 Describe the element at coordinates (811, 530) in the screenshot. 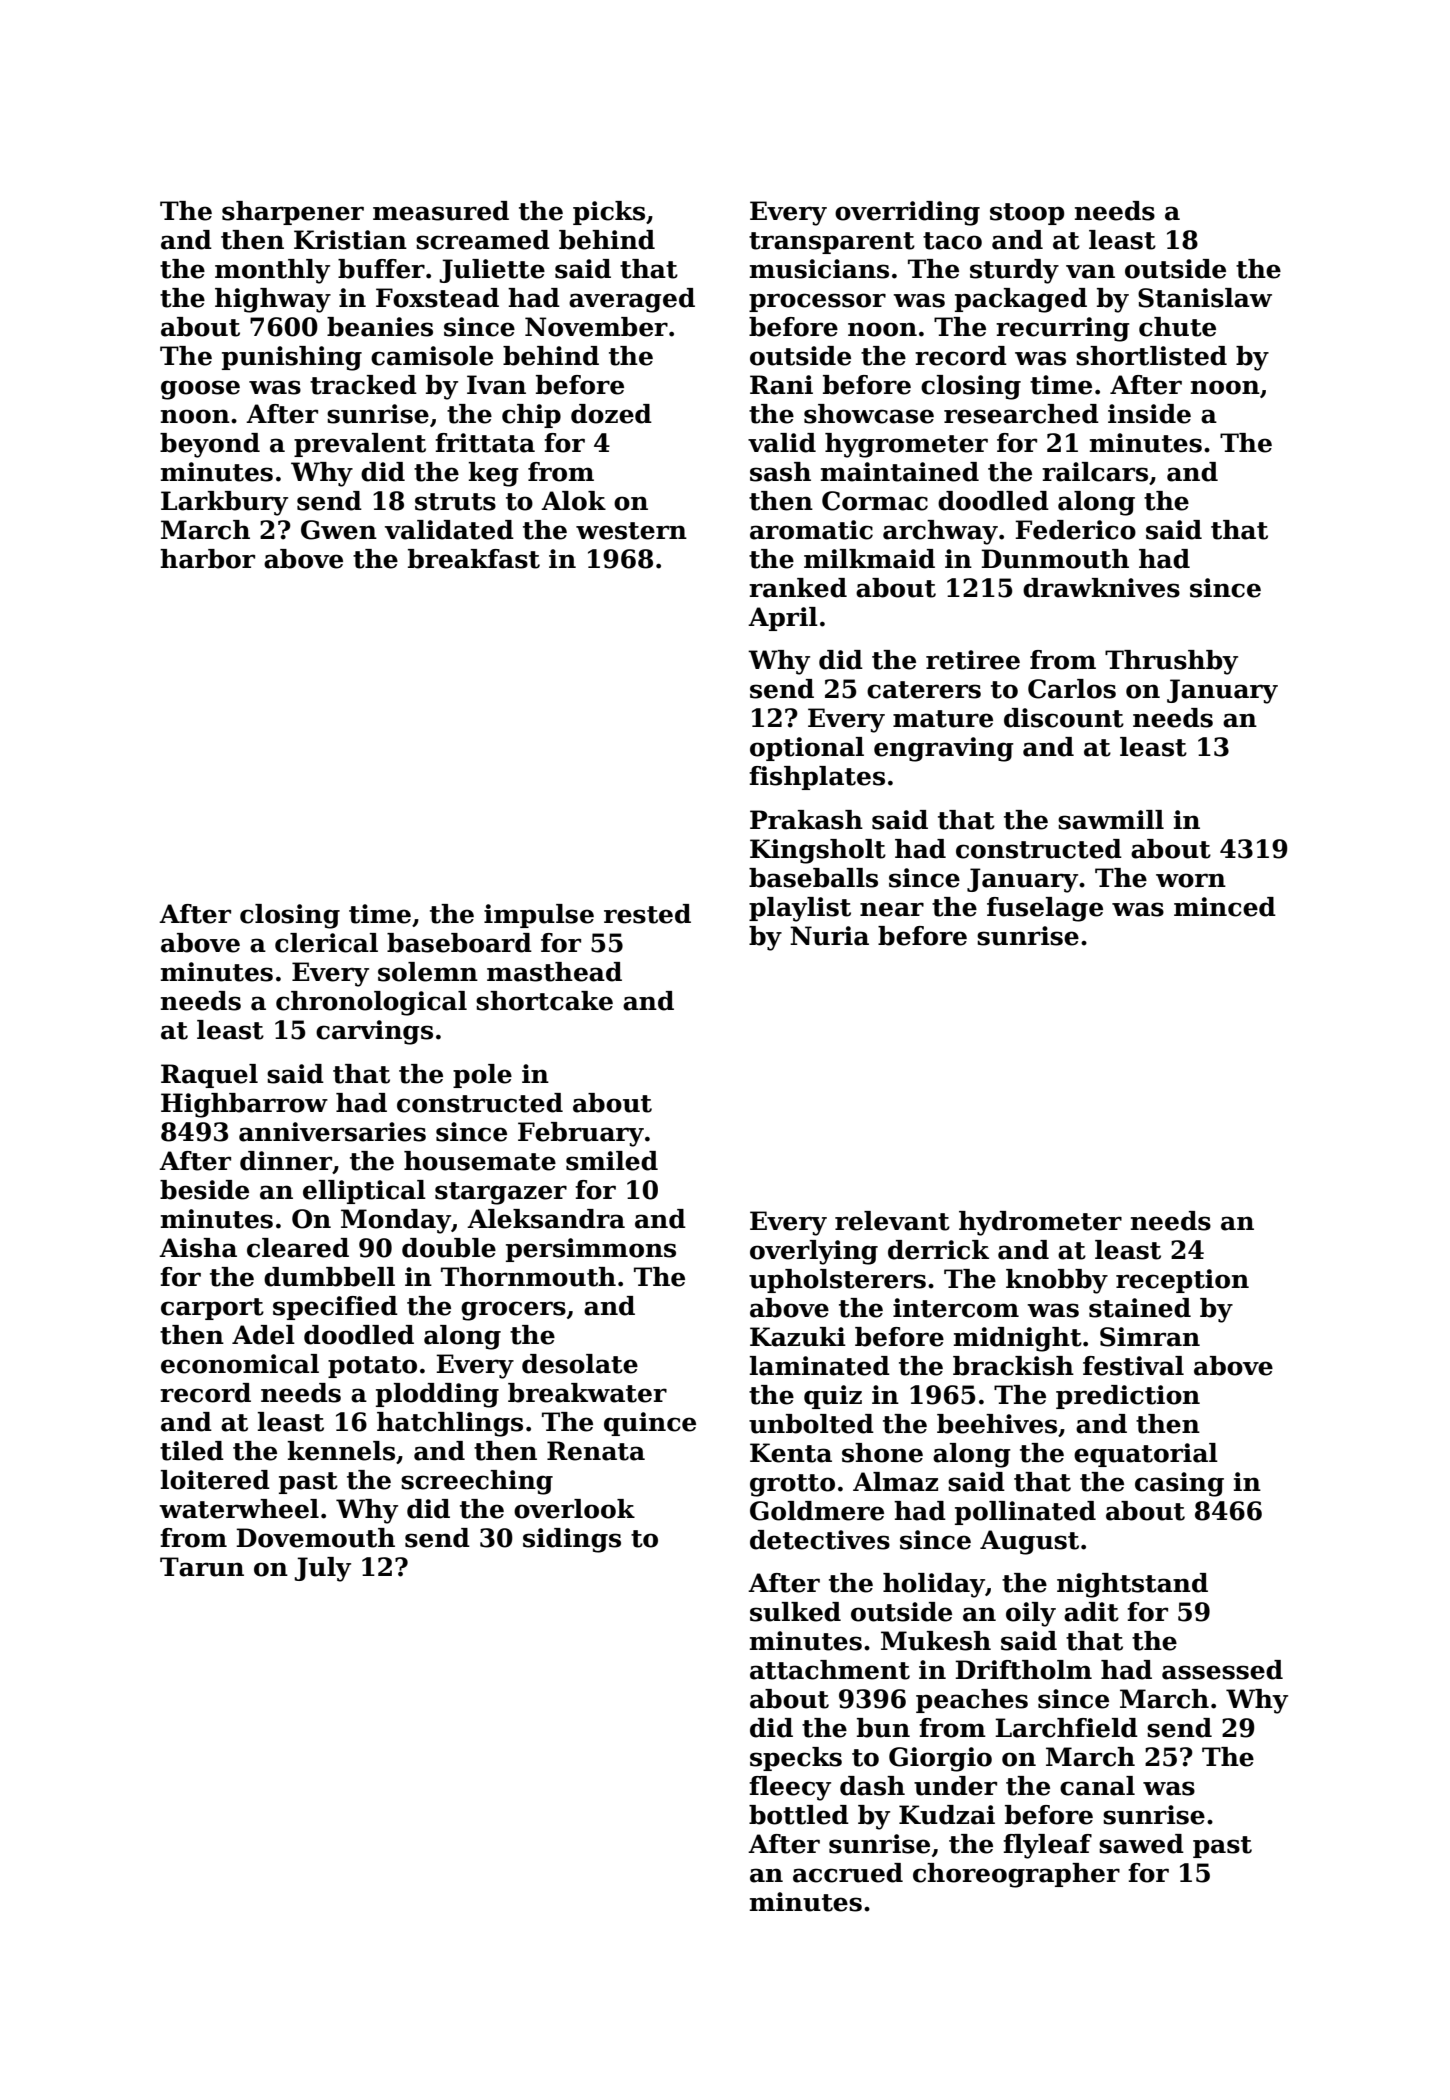

I see `aromatic` at that location.
